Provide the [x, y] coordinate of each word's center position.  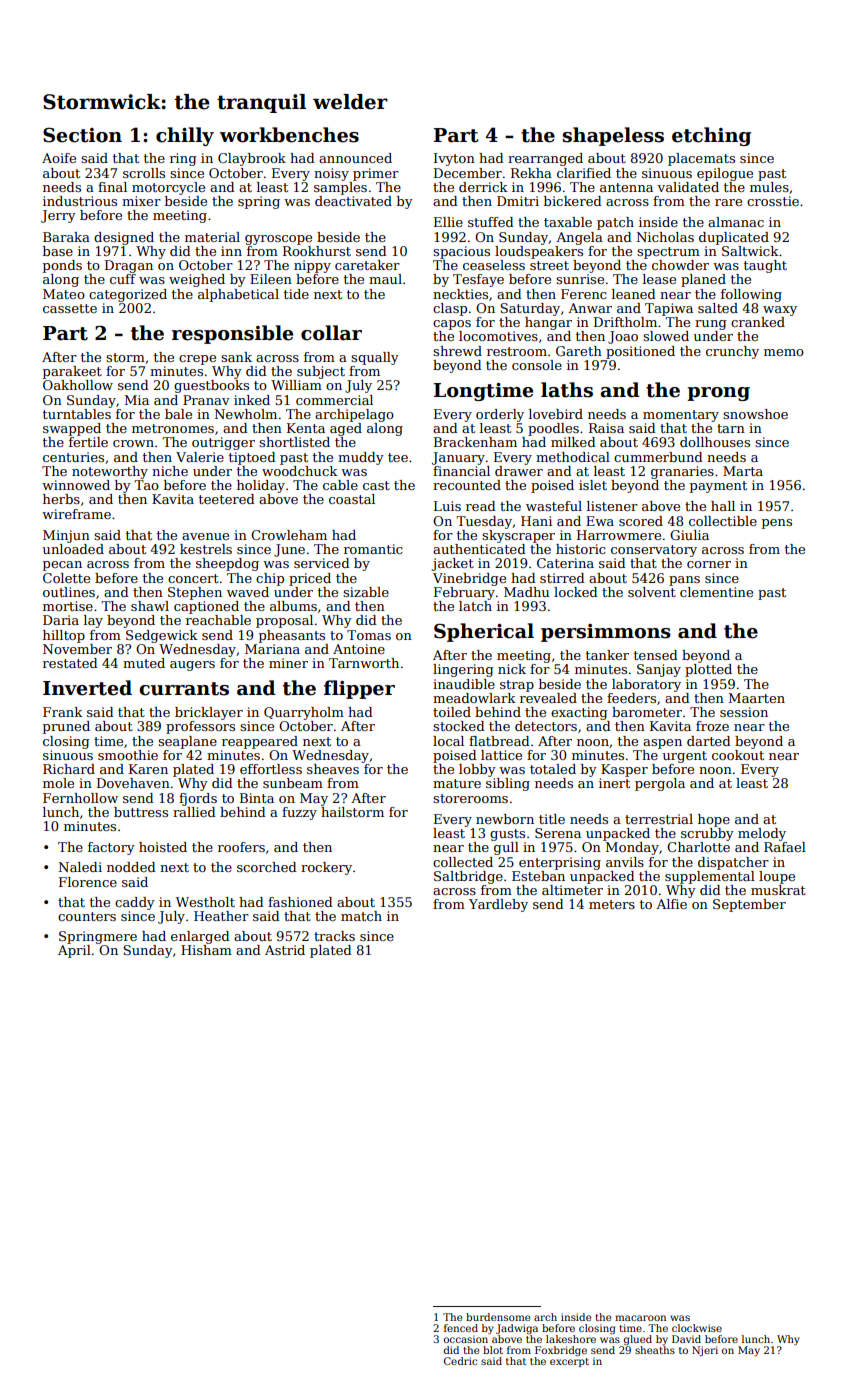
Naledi [80, 867]
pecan [62, 566]
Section [82, 135]
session [744, 712]
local [448, 741]
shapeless [613, 136]
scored [641, 521]
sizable [366, 592]
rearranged [545, 159]
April [74, 951]
